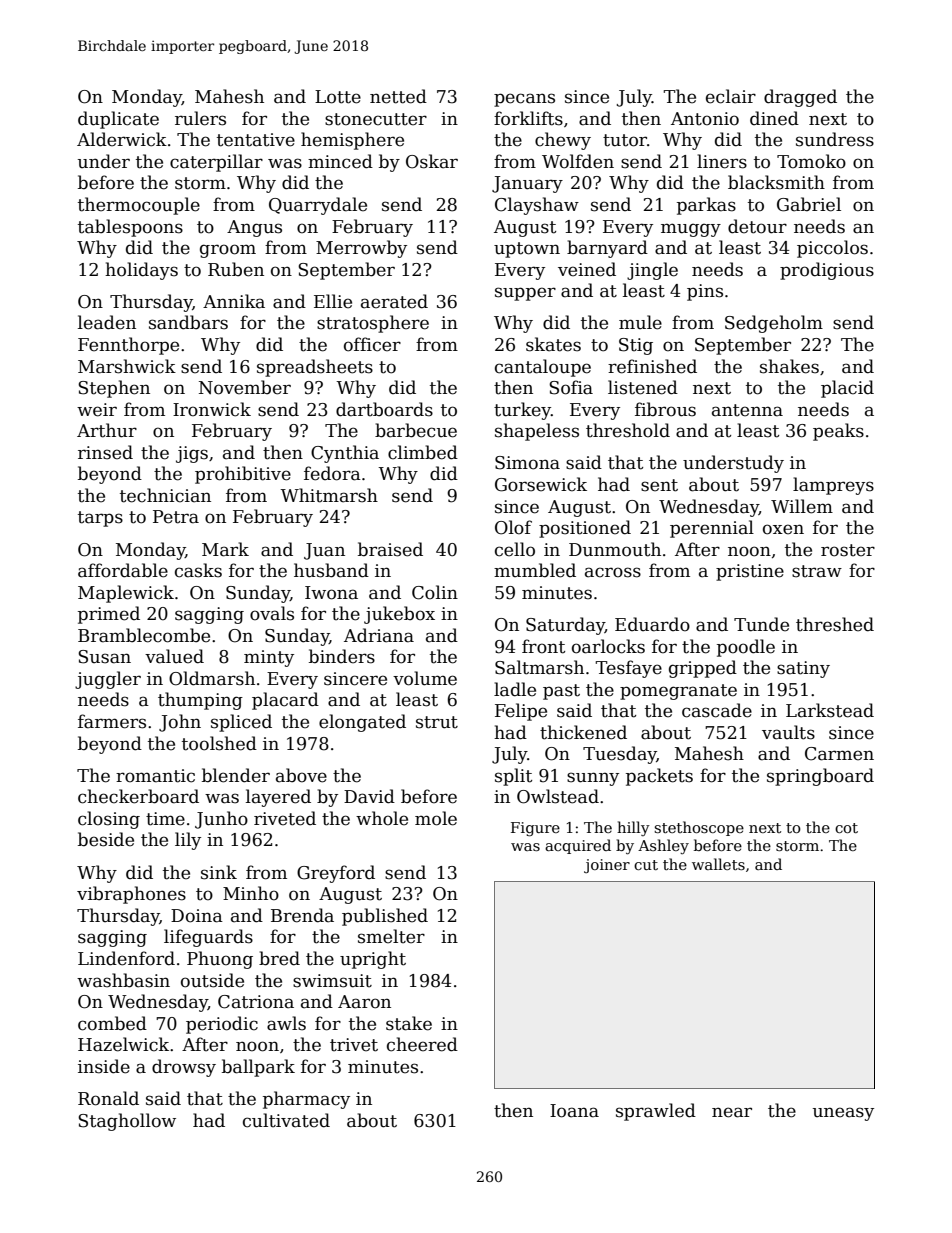 The width and height of the screenshot is (952, 1233). I want to click on Oskar, so click(432, 161).
